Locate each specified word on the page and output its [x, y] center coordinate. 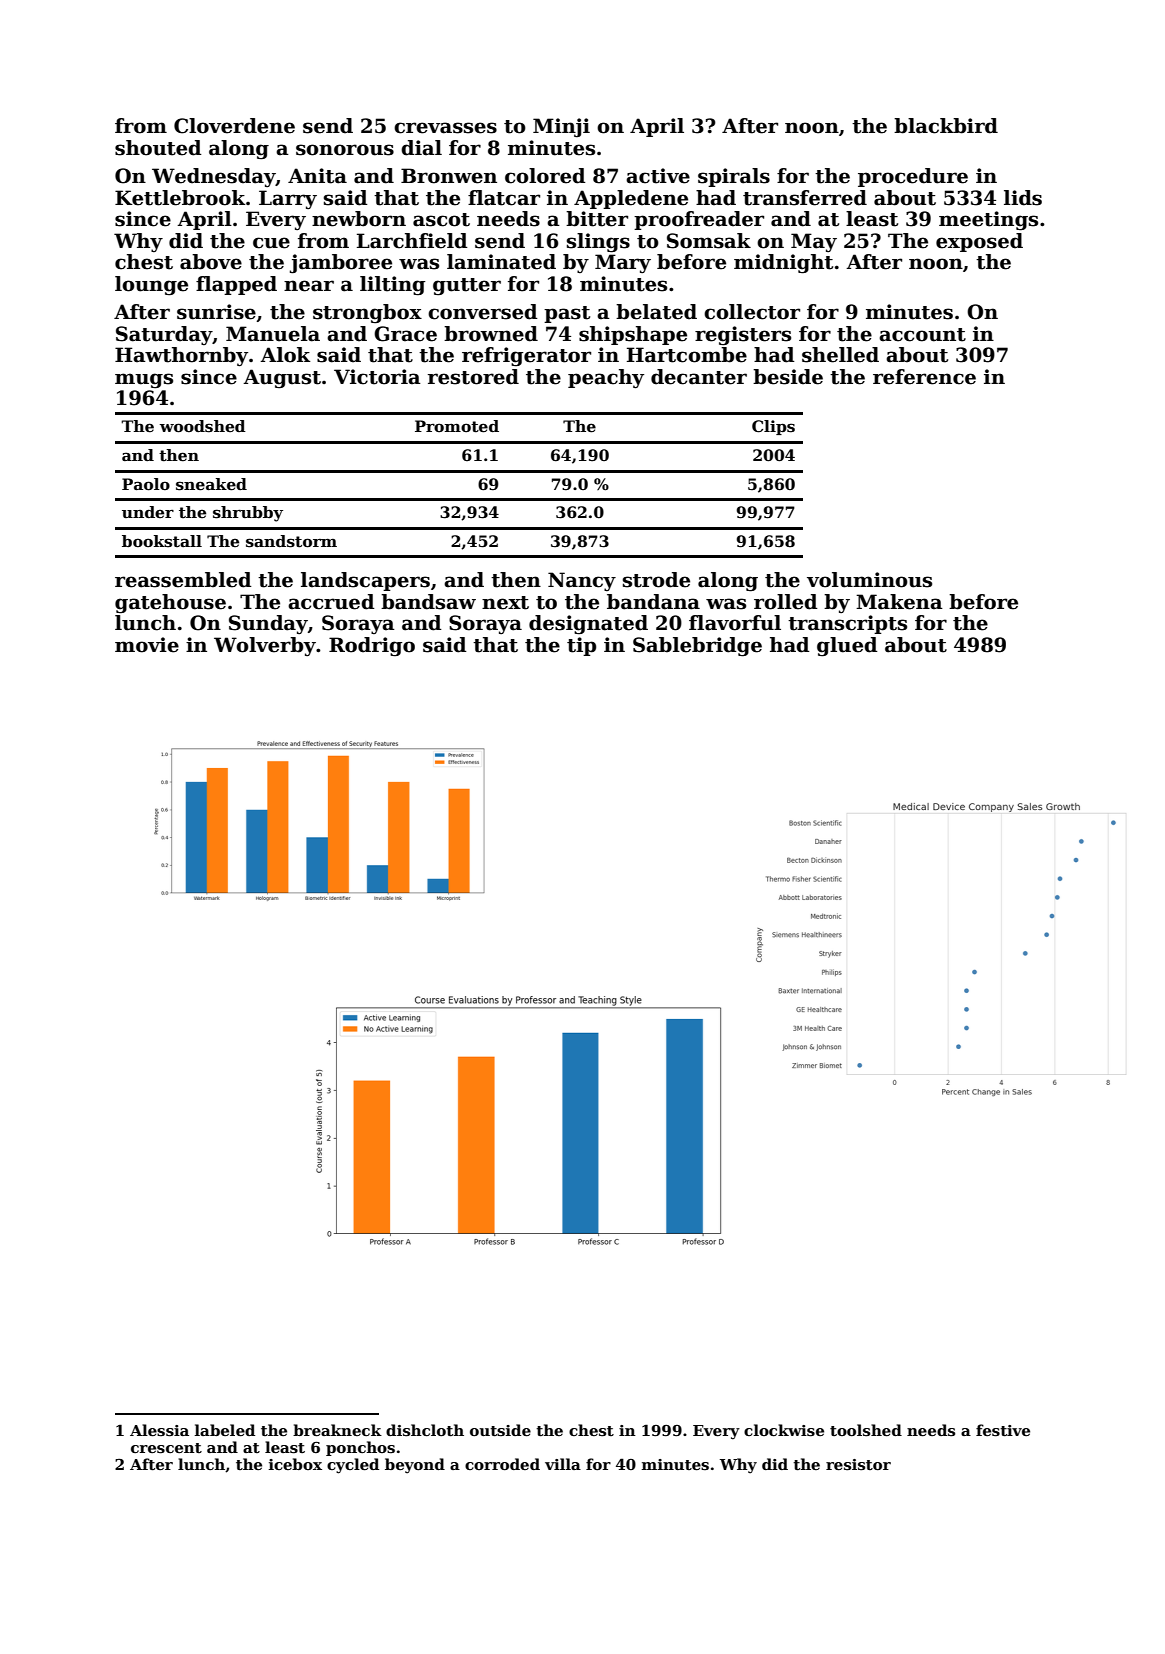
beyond [415, 1466]
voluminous [869, 580]
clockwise [784, 1430]
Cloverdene [234, 126]
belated [656, 312]
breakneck [337, 1430]
